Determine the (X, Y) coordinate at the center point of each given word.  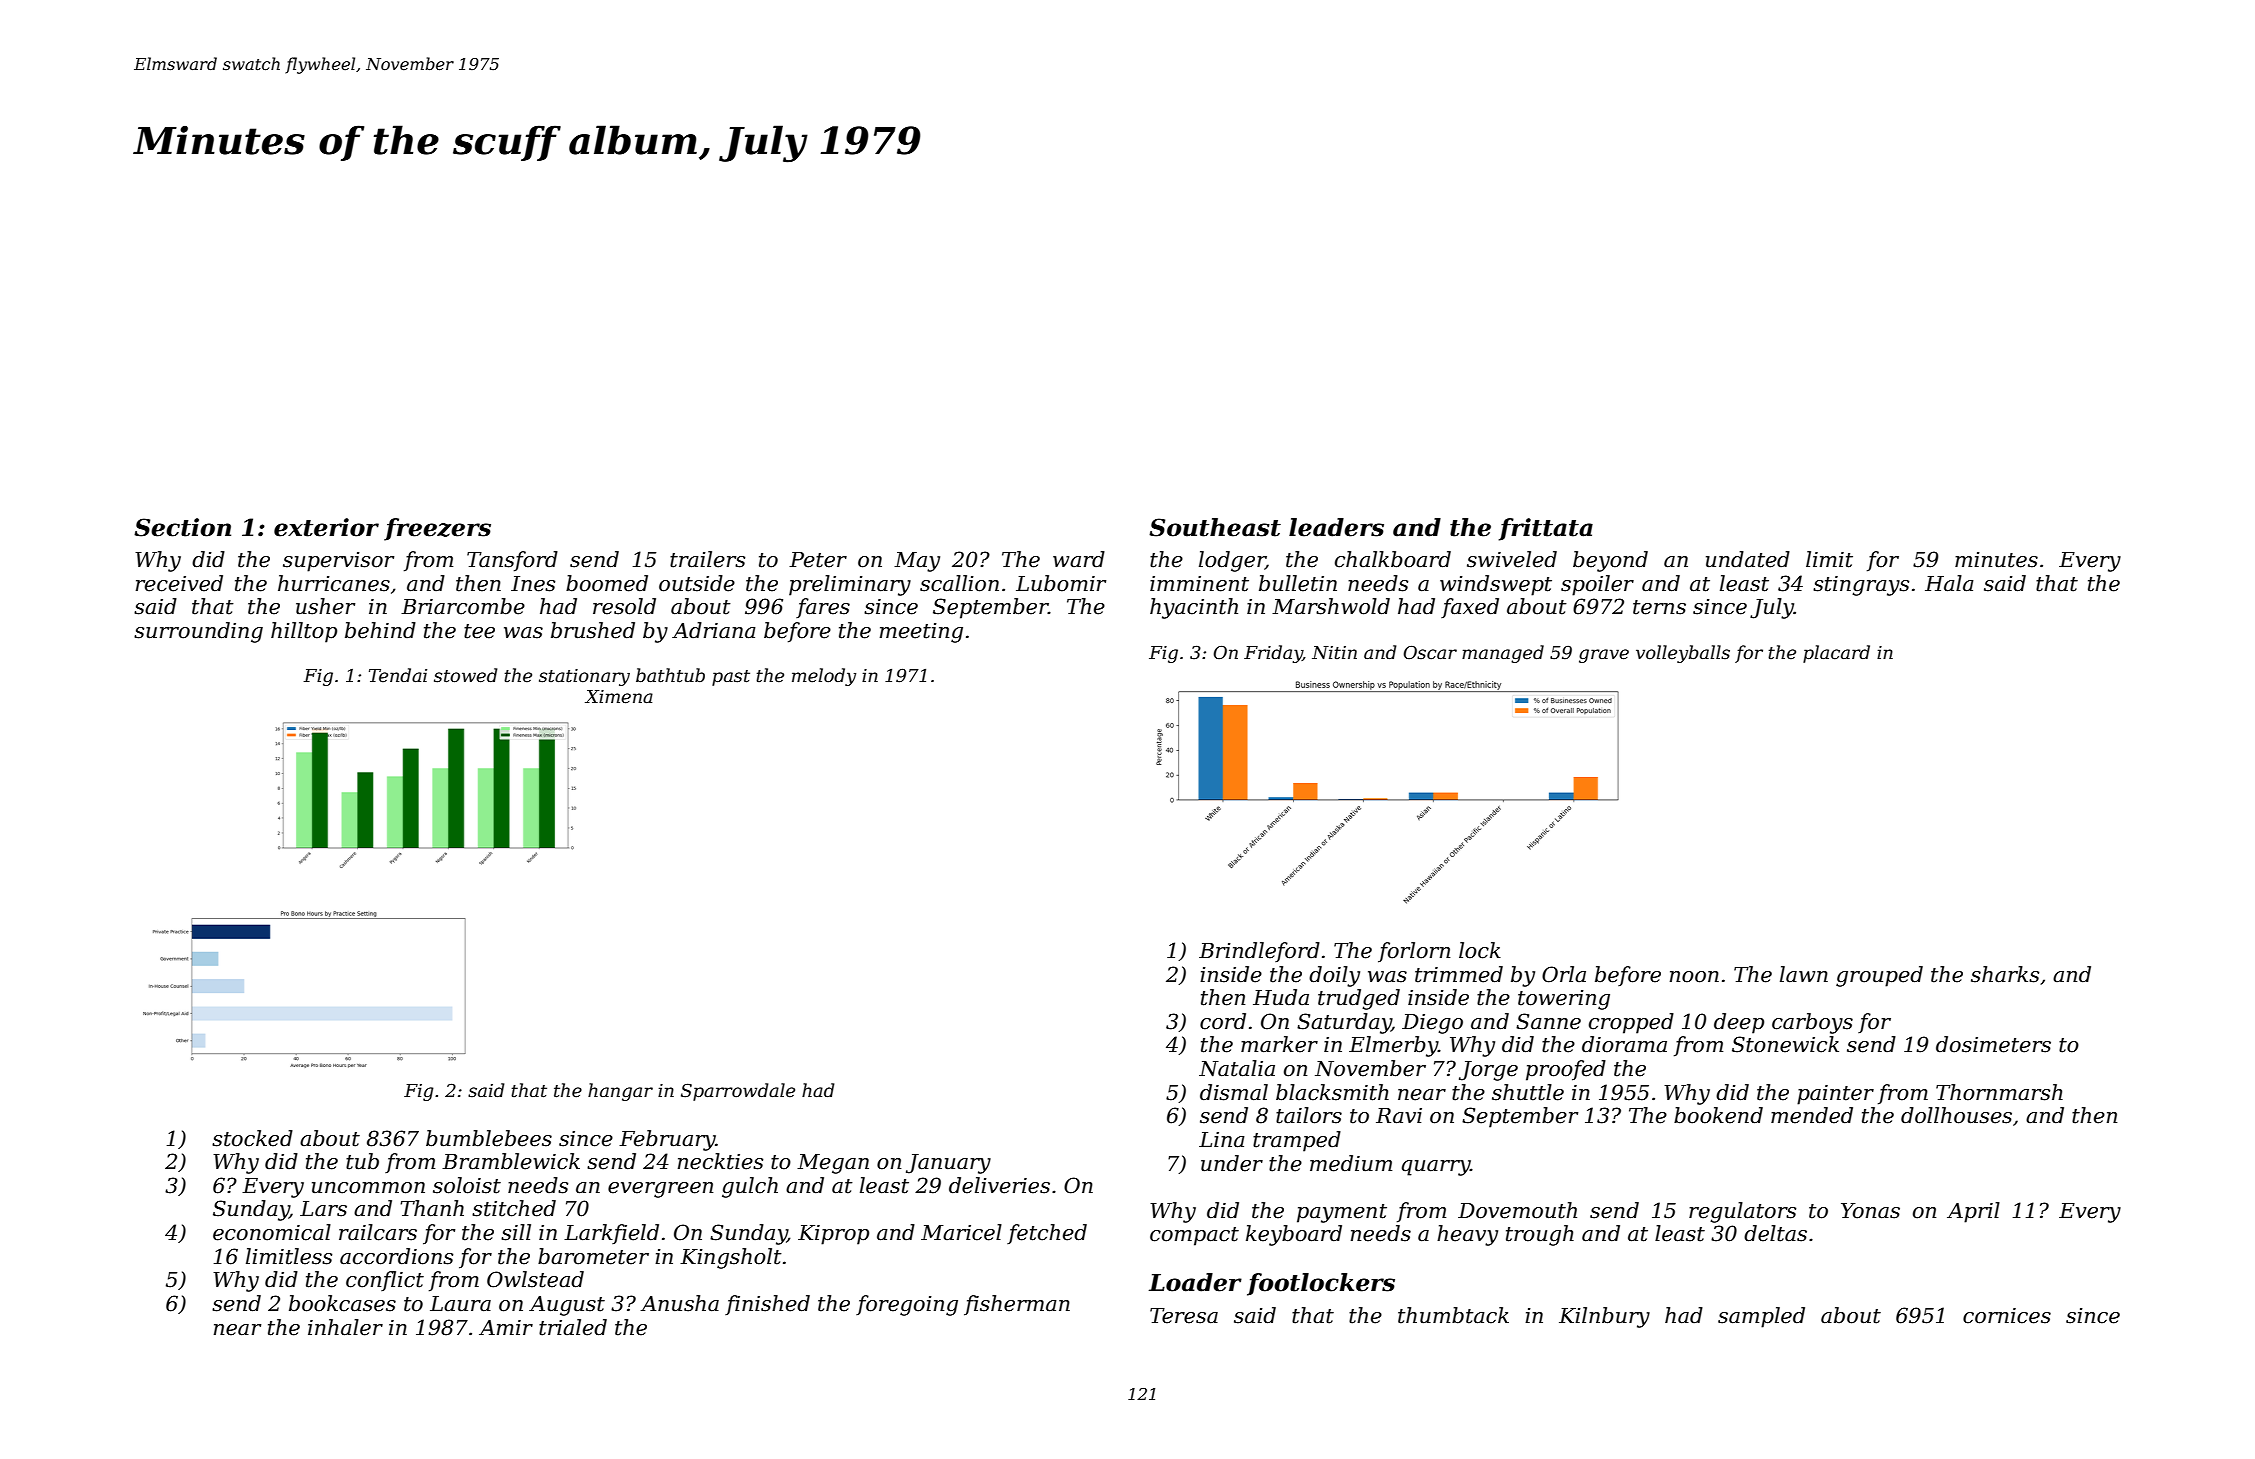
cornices (2007, 1316)
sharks (2005, 974)
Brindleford (1259, 952)
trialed (573, 1327)
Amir (506, 1327)
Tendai (398, 675)
